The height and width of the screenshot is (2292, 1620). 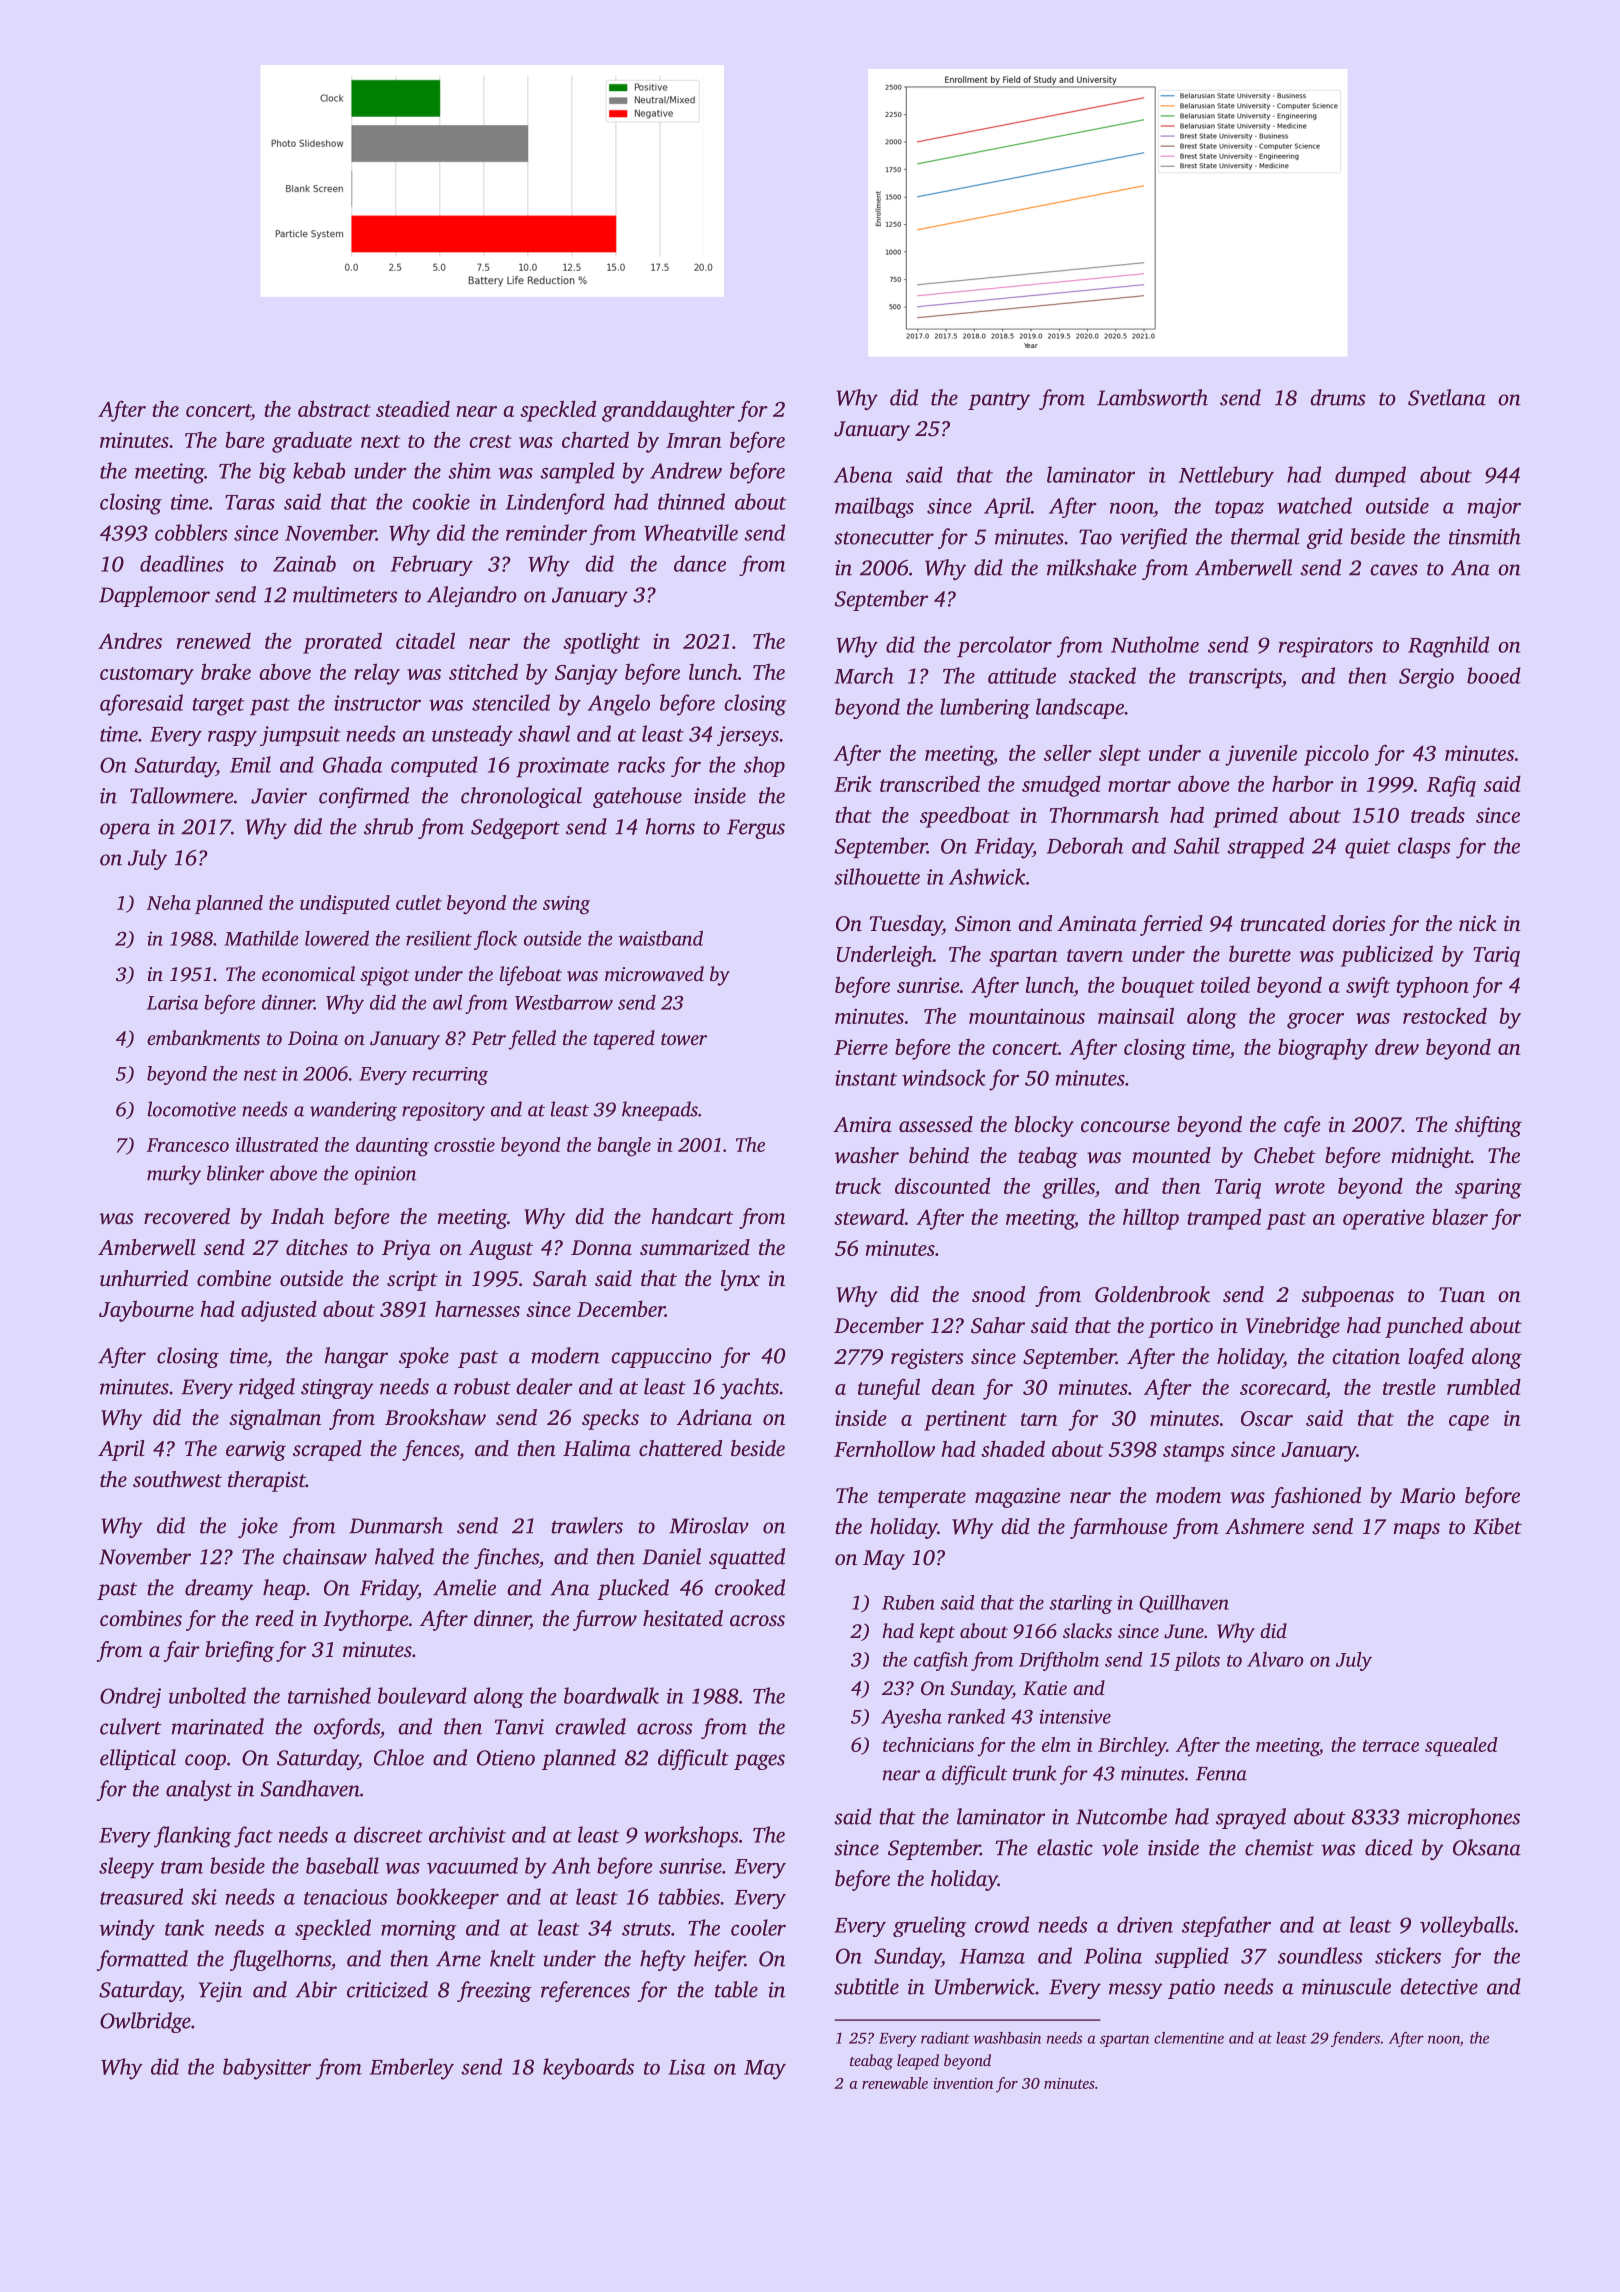 I want to click on sleepy, so click(x=126, y=1868).
